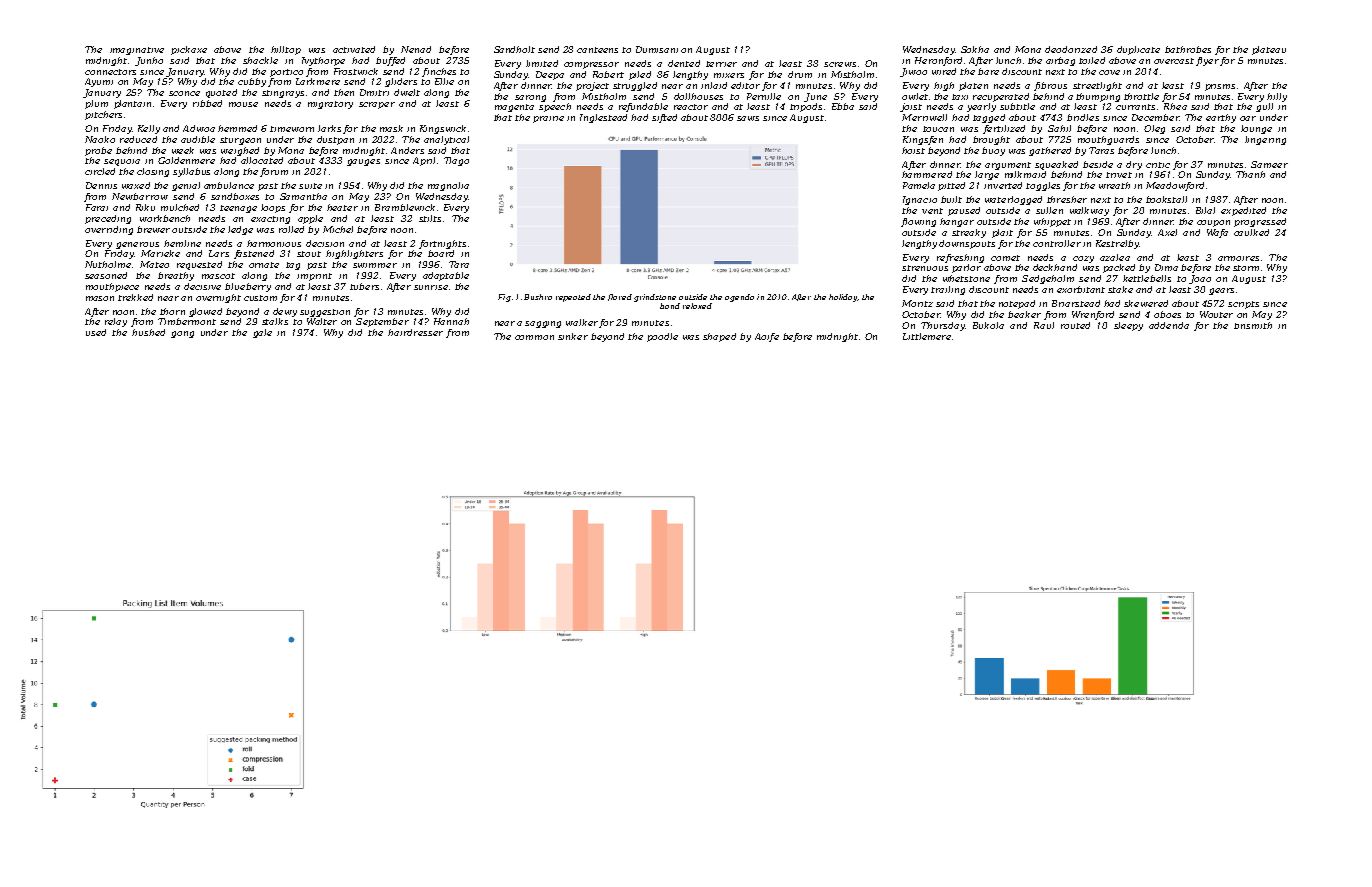 The image size is (1372, 887). I want to click on strenuous, so click(925, 268).
